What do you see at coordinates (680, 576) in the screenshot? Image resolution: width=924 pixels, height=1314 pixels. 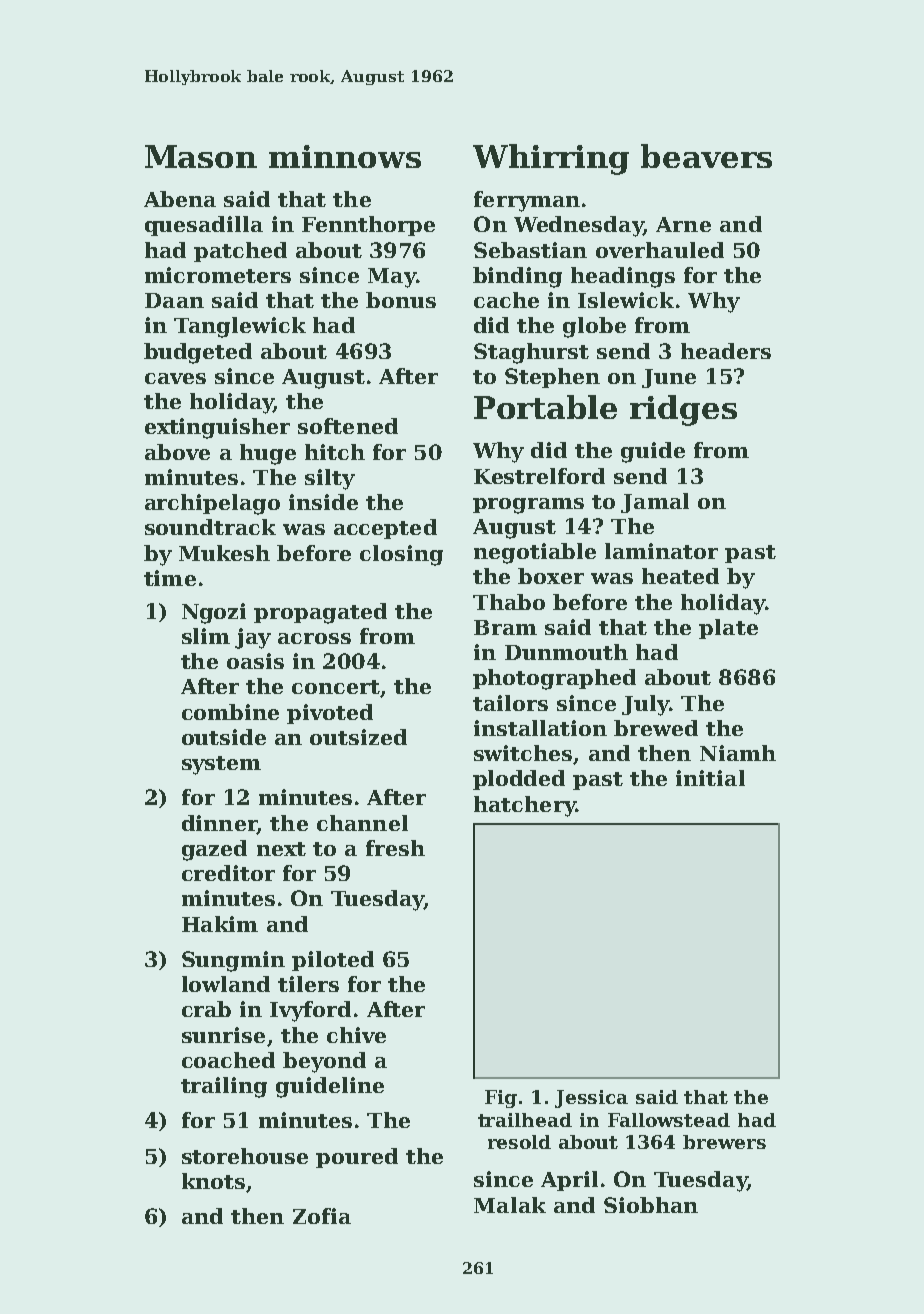 I see `heated` at bounding box center [680, 576].
